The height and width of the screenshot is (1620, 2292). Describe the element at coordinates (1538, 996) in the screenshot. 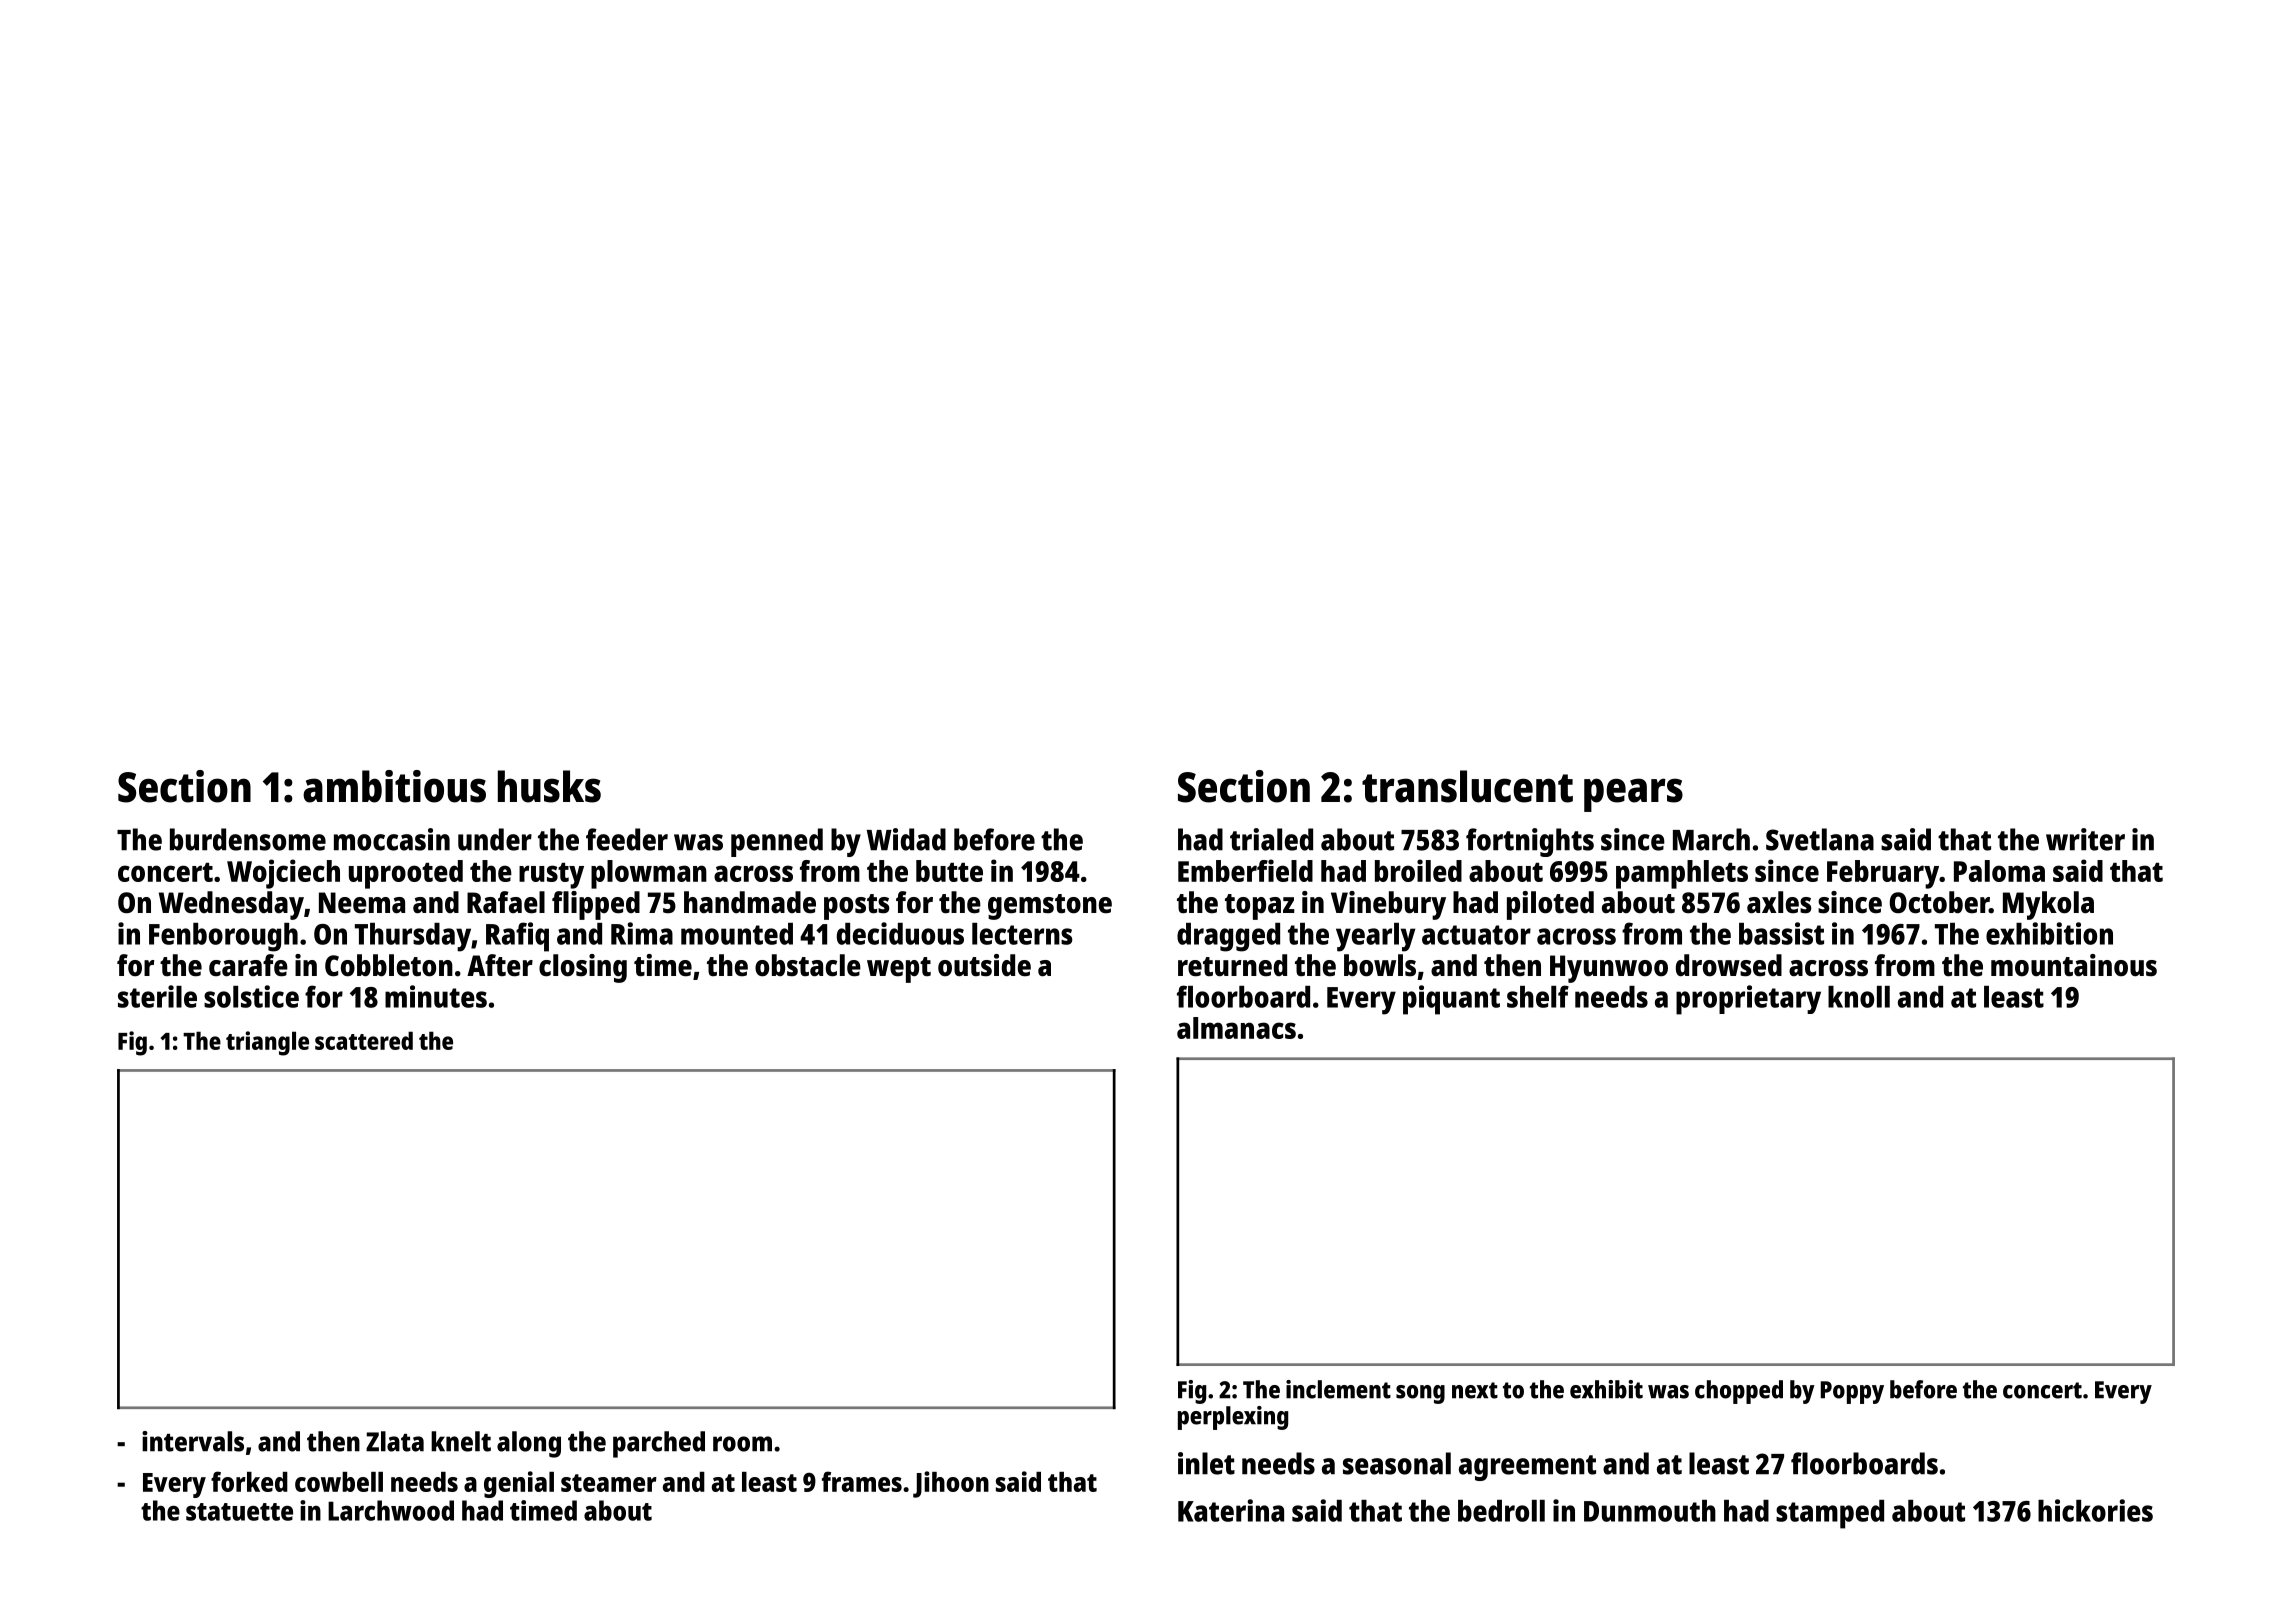

I see `shelf` at that location.
